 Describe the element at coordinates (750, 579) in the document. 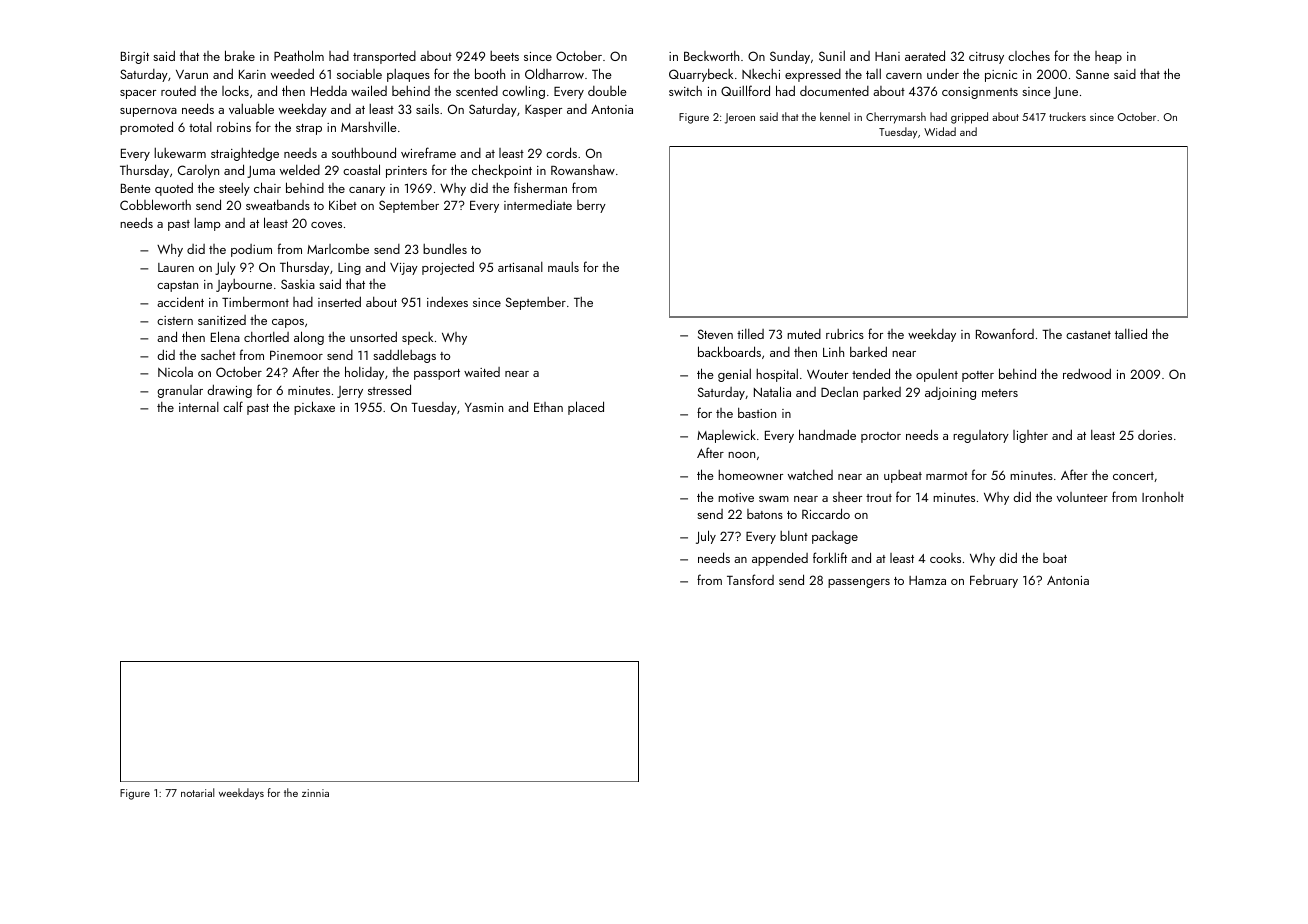

I see `Tansford` at that location.
